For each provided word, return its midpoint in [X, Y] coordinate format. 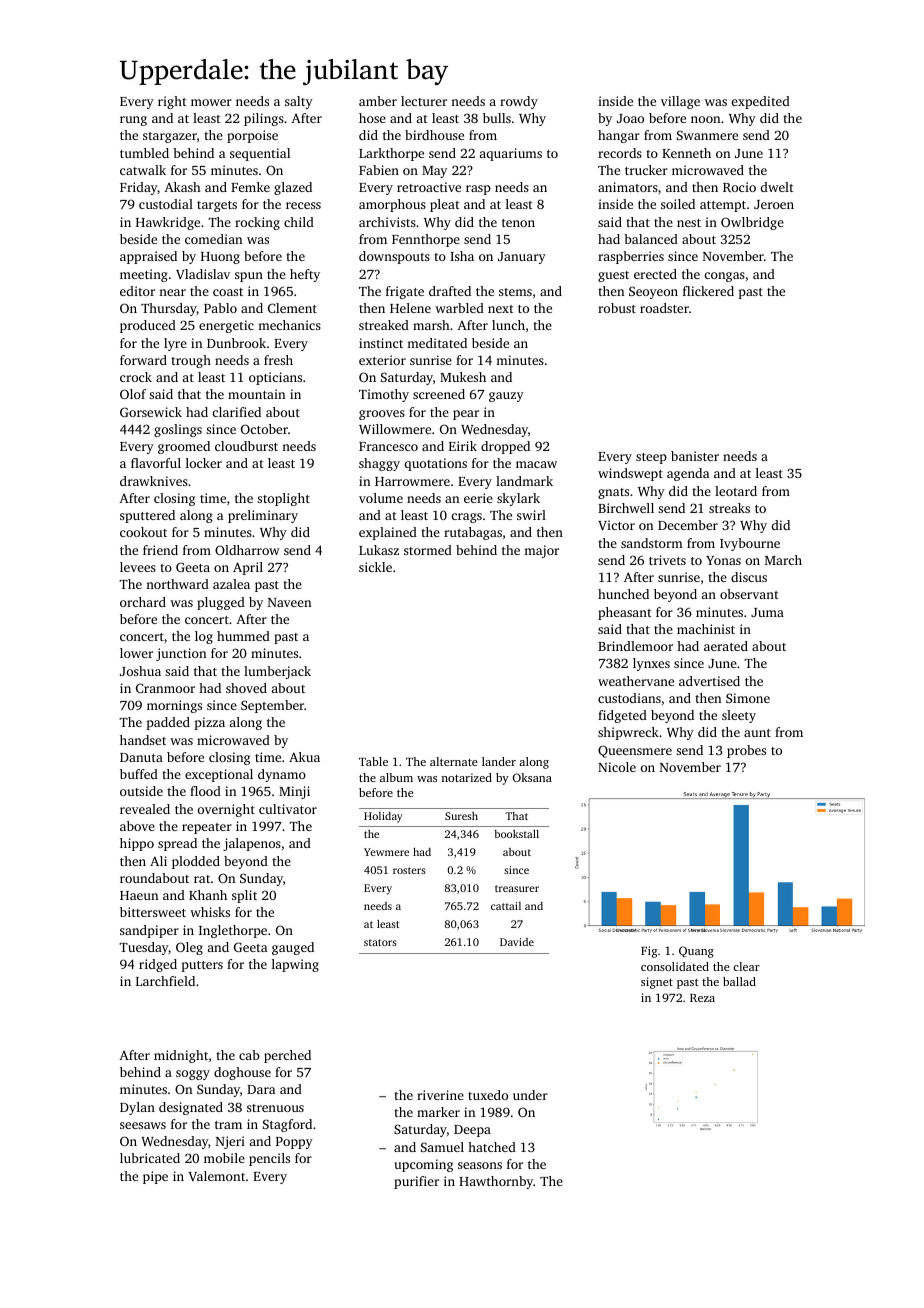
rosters [409, 870]
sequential [260, 154]
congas [725, 277]
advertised [709, 681]
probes [746, 751]
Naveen [289, 602]
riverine [440, 1095]
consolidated [675, 966]
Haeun [139, 895]
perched [287, 1056]
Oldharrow [247, 550]
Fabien [379, 170]
